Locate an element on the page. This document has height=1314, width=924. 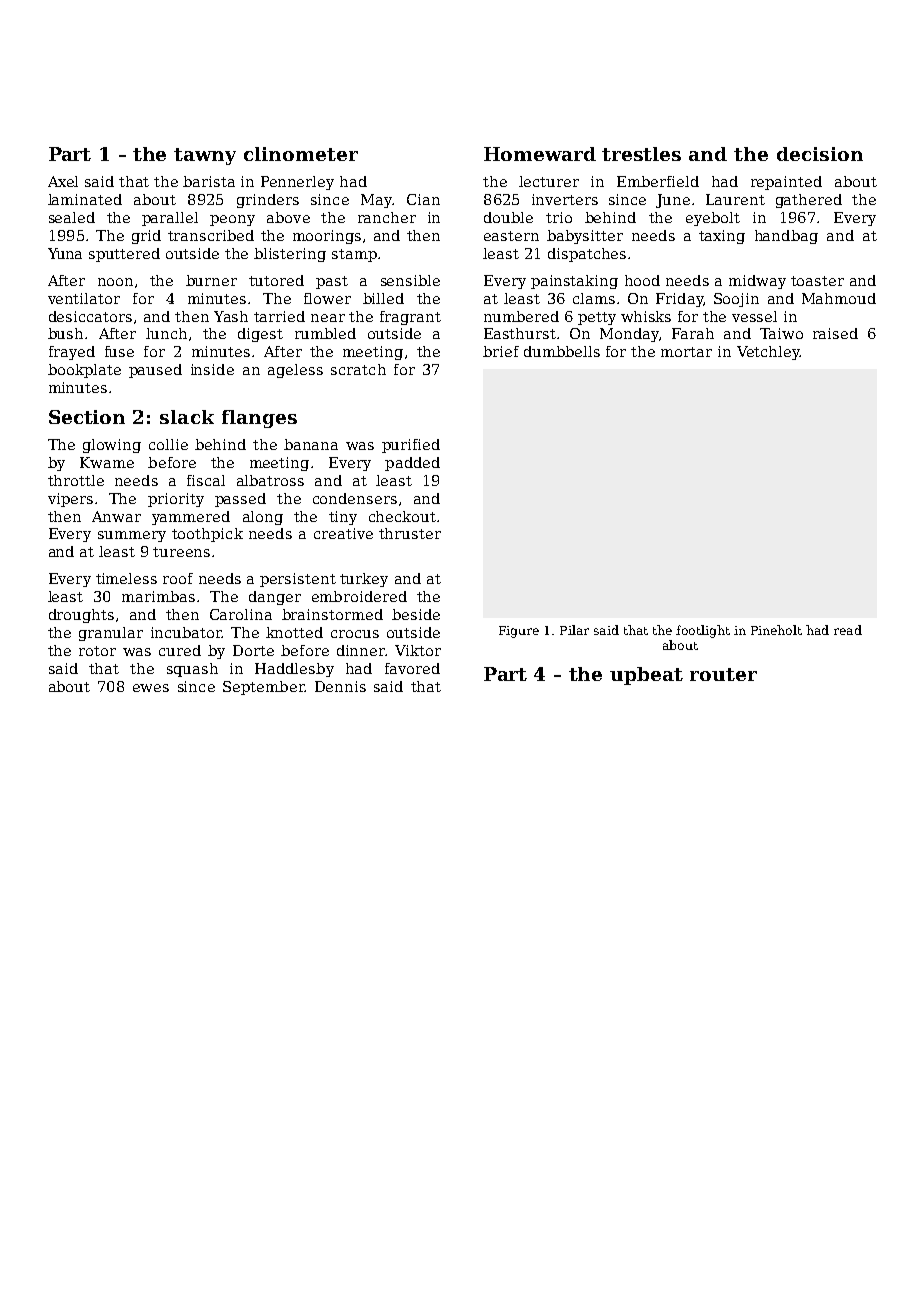
eyebolt is located at coordinates (713, 219).
